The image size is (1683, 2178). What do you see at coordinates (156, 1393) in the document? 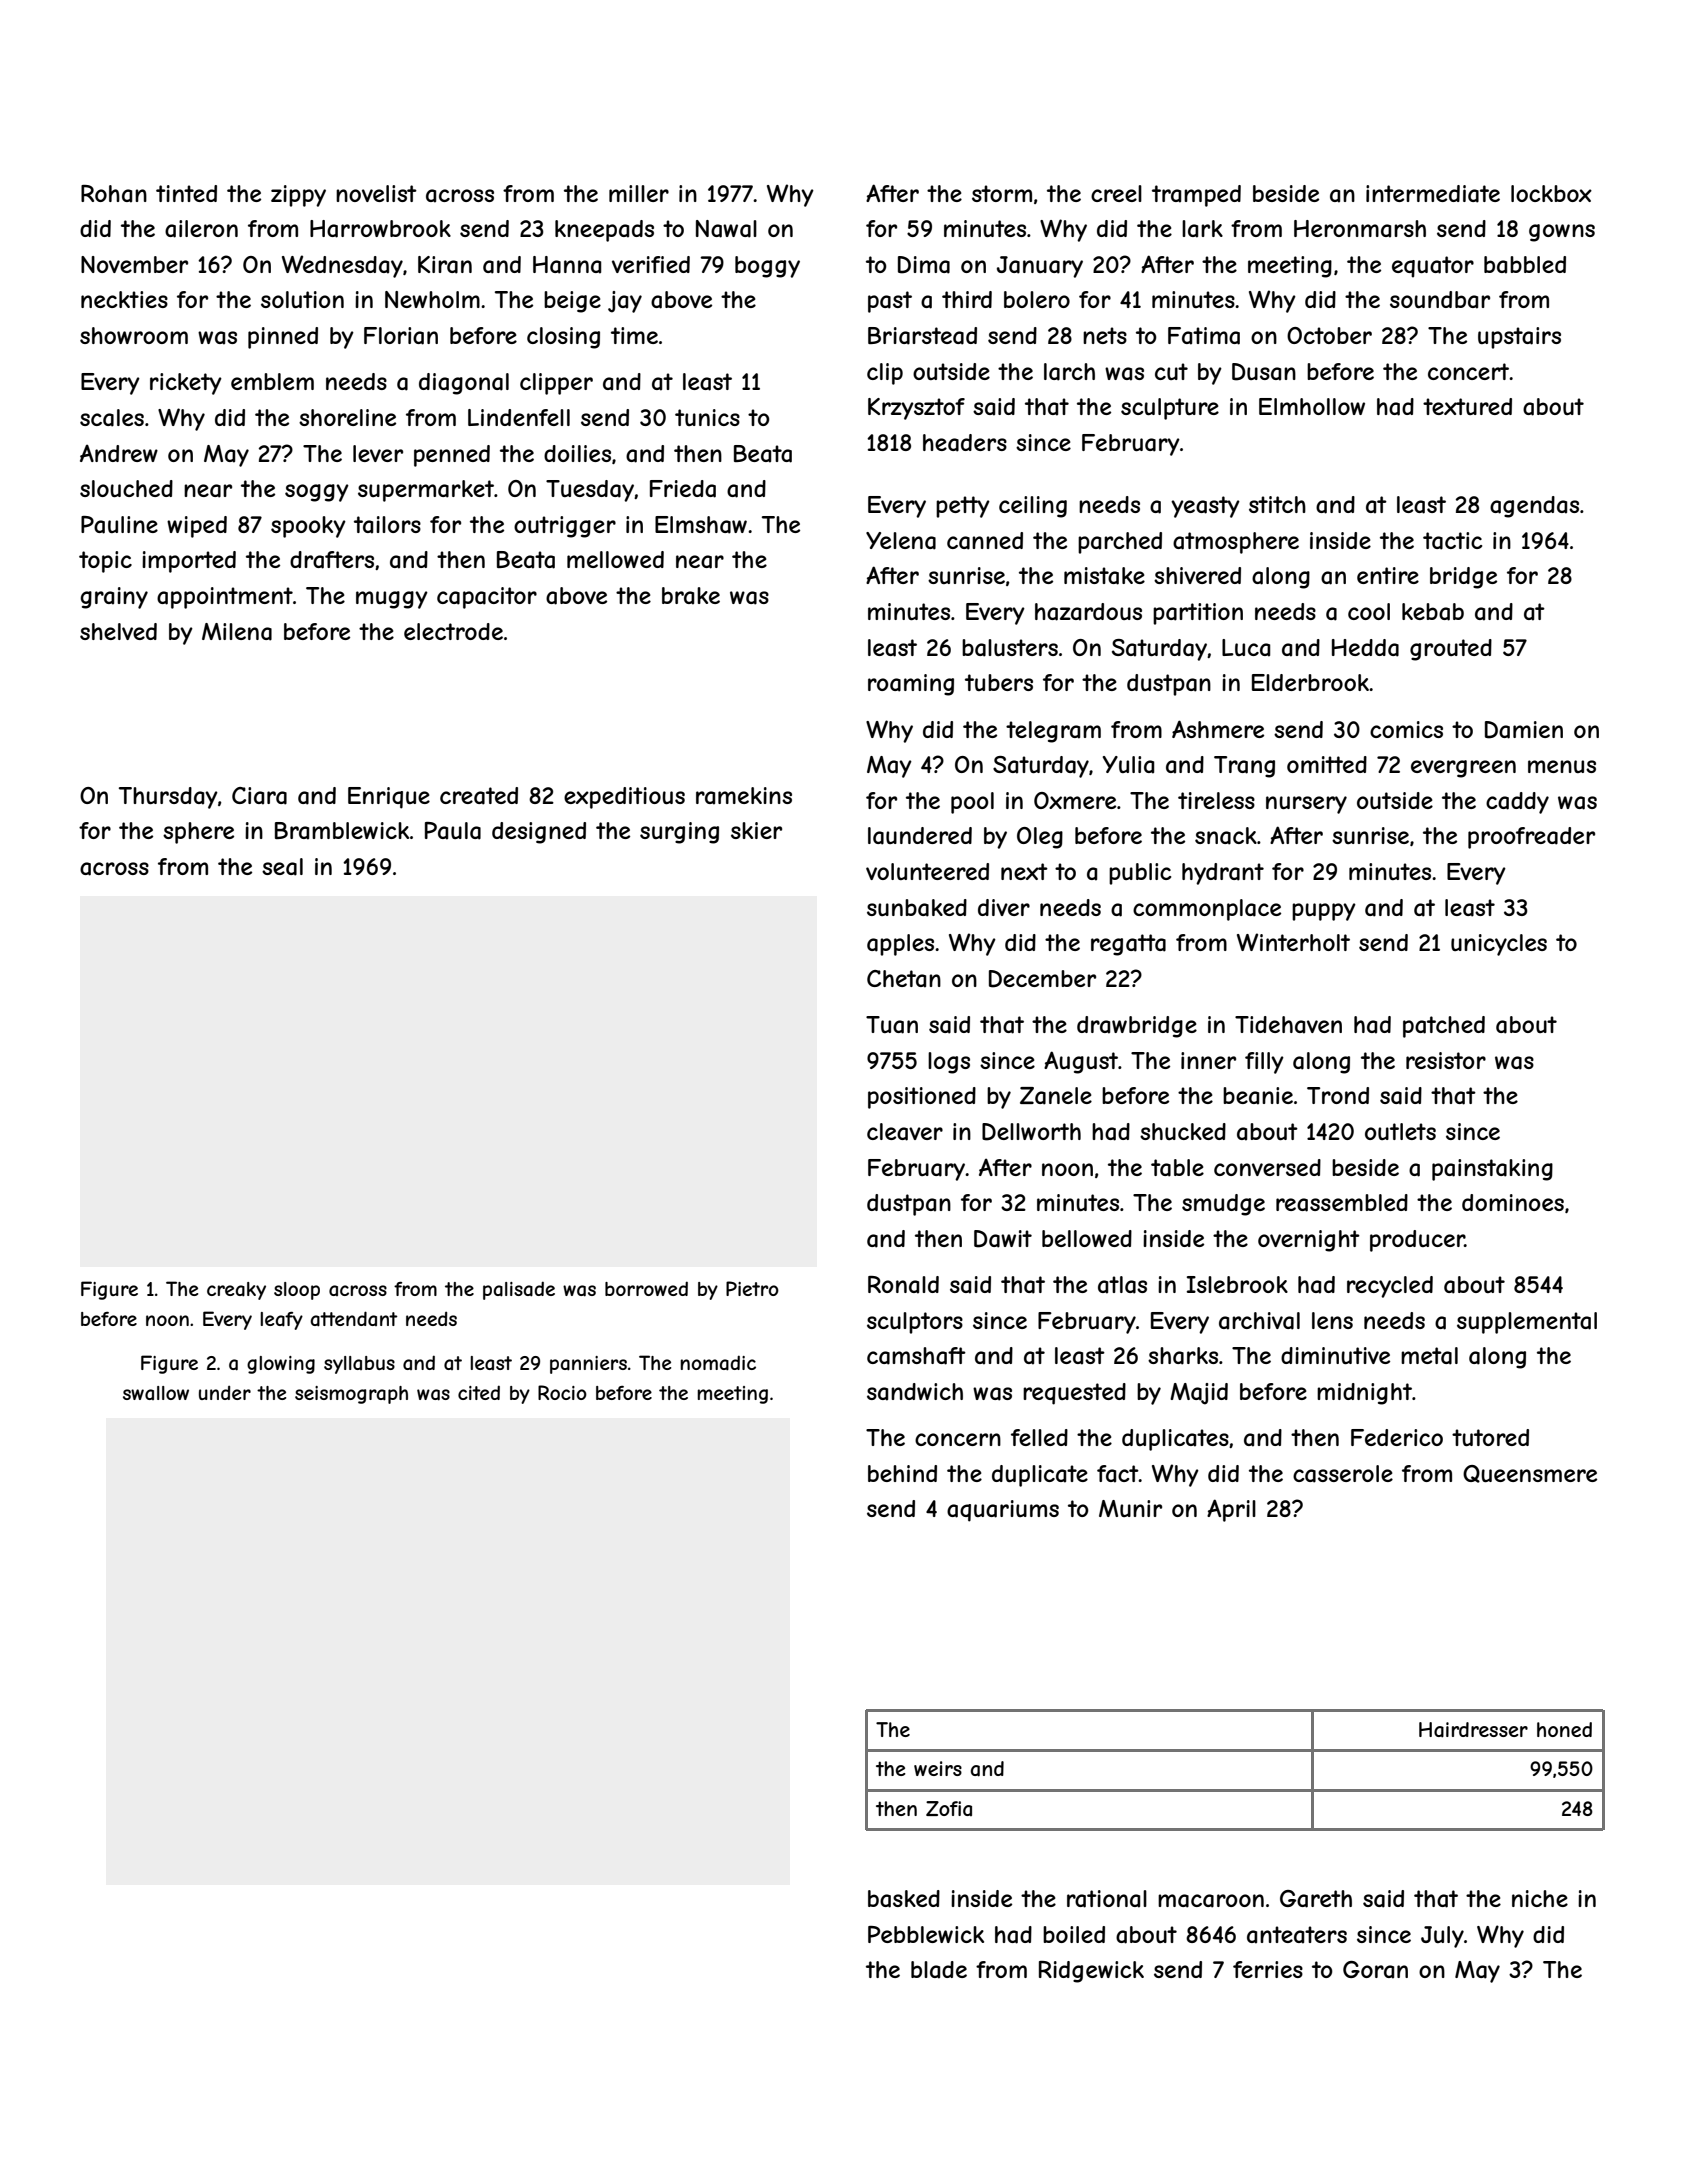
I see `swallow` at bounding box center [156, 1393].
